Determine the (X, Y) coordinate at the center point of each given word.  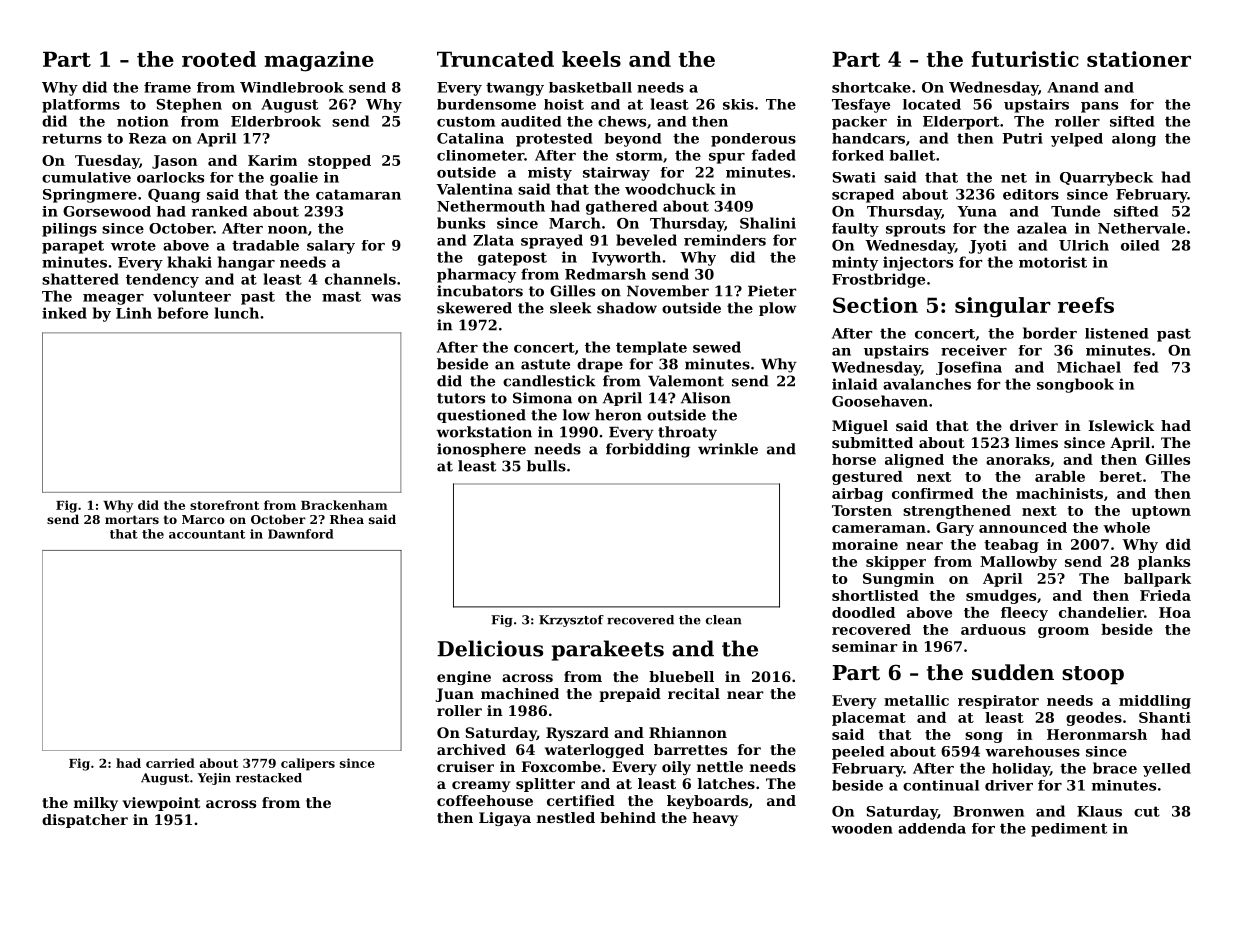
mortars (132, 519)
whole (1126, 527)
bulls (546, 466)
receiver (974, 350)
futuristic (1025, 59)
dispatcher (85, 821)
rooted (219, 59)
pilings (69, 230)
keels (591, 59)
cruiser (465, 766)
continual (941, 785)
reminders (725, 240)
